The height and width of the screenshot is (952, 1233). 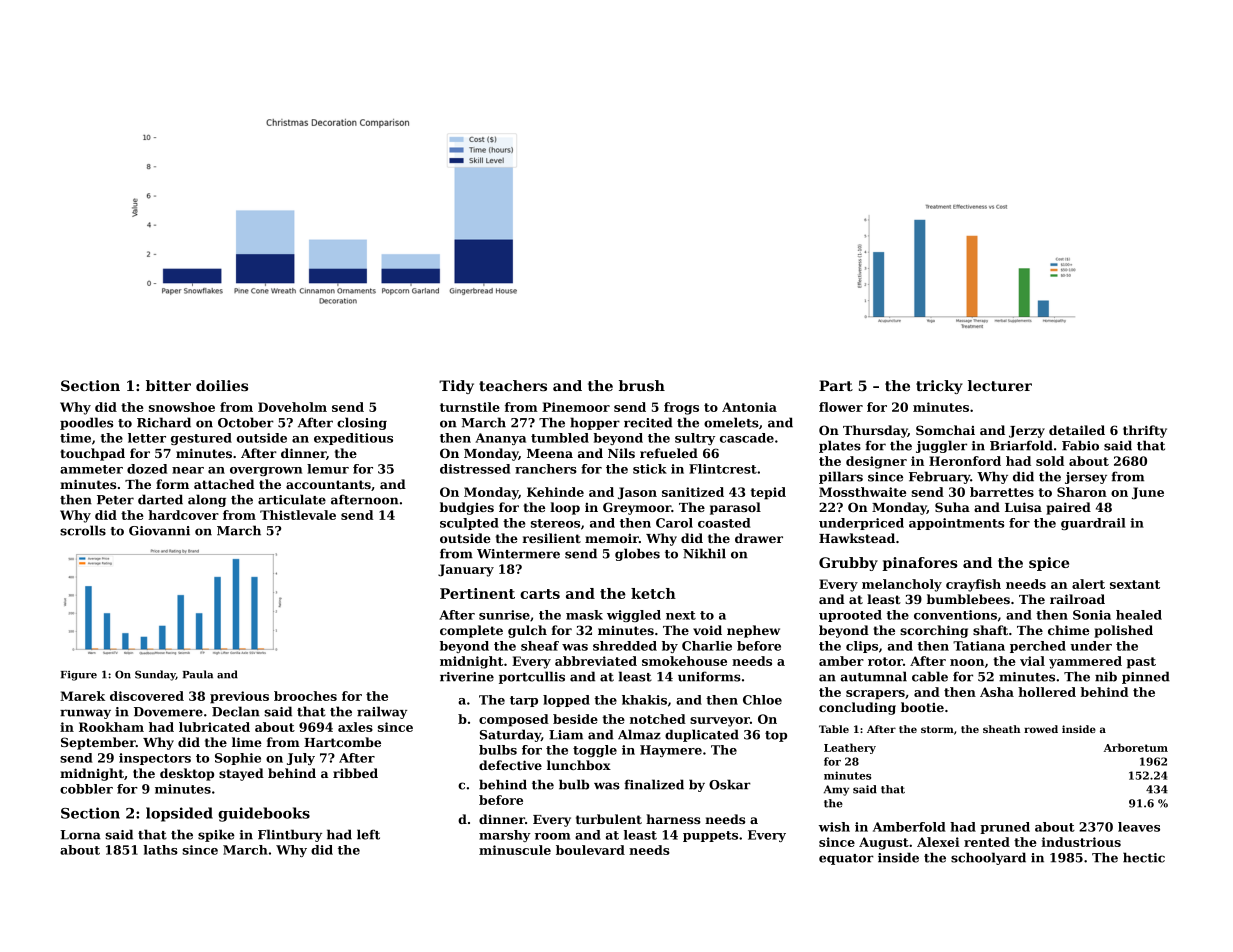 I want to click on yammered, so click(x=1085, y=662).
